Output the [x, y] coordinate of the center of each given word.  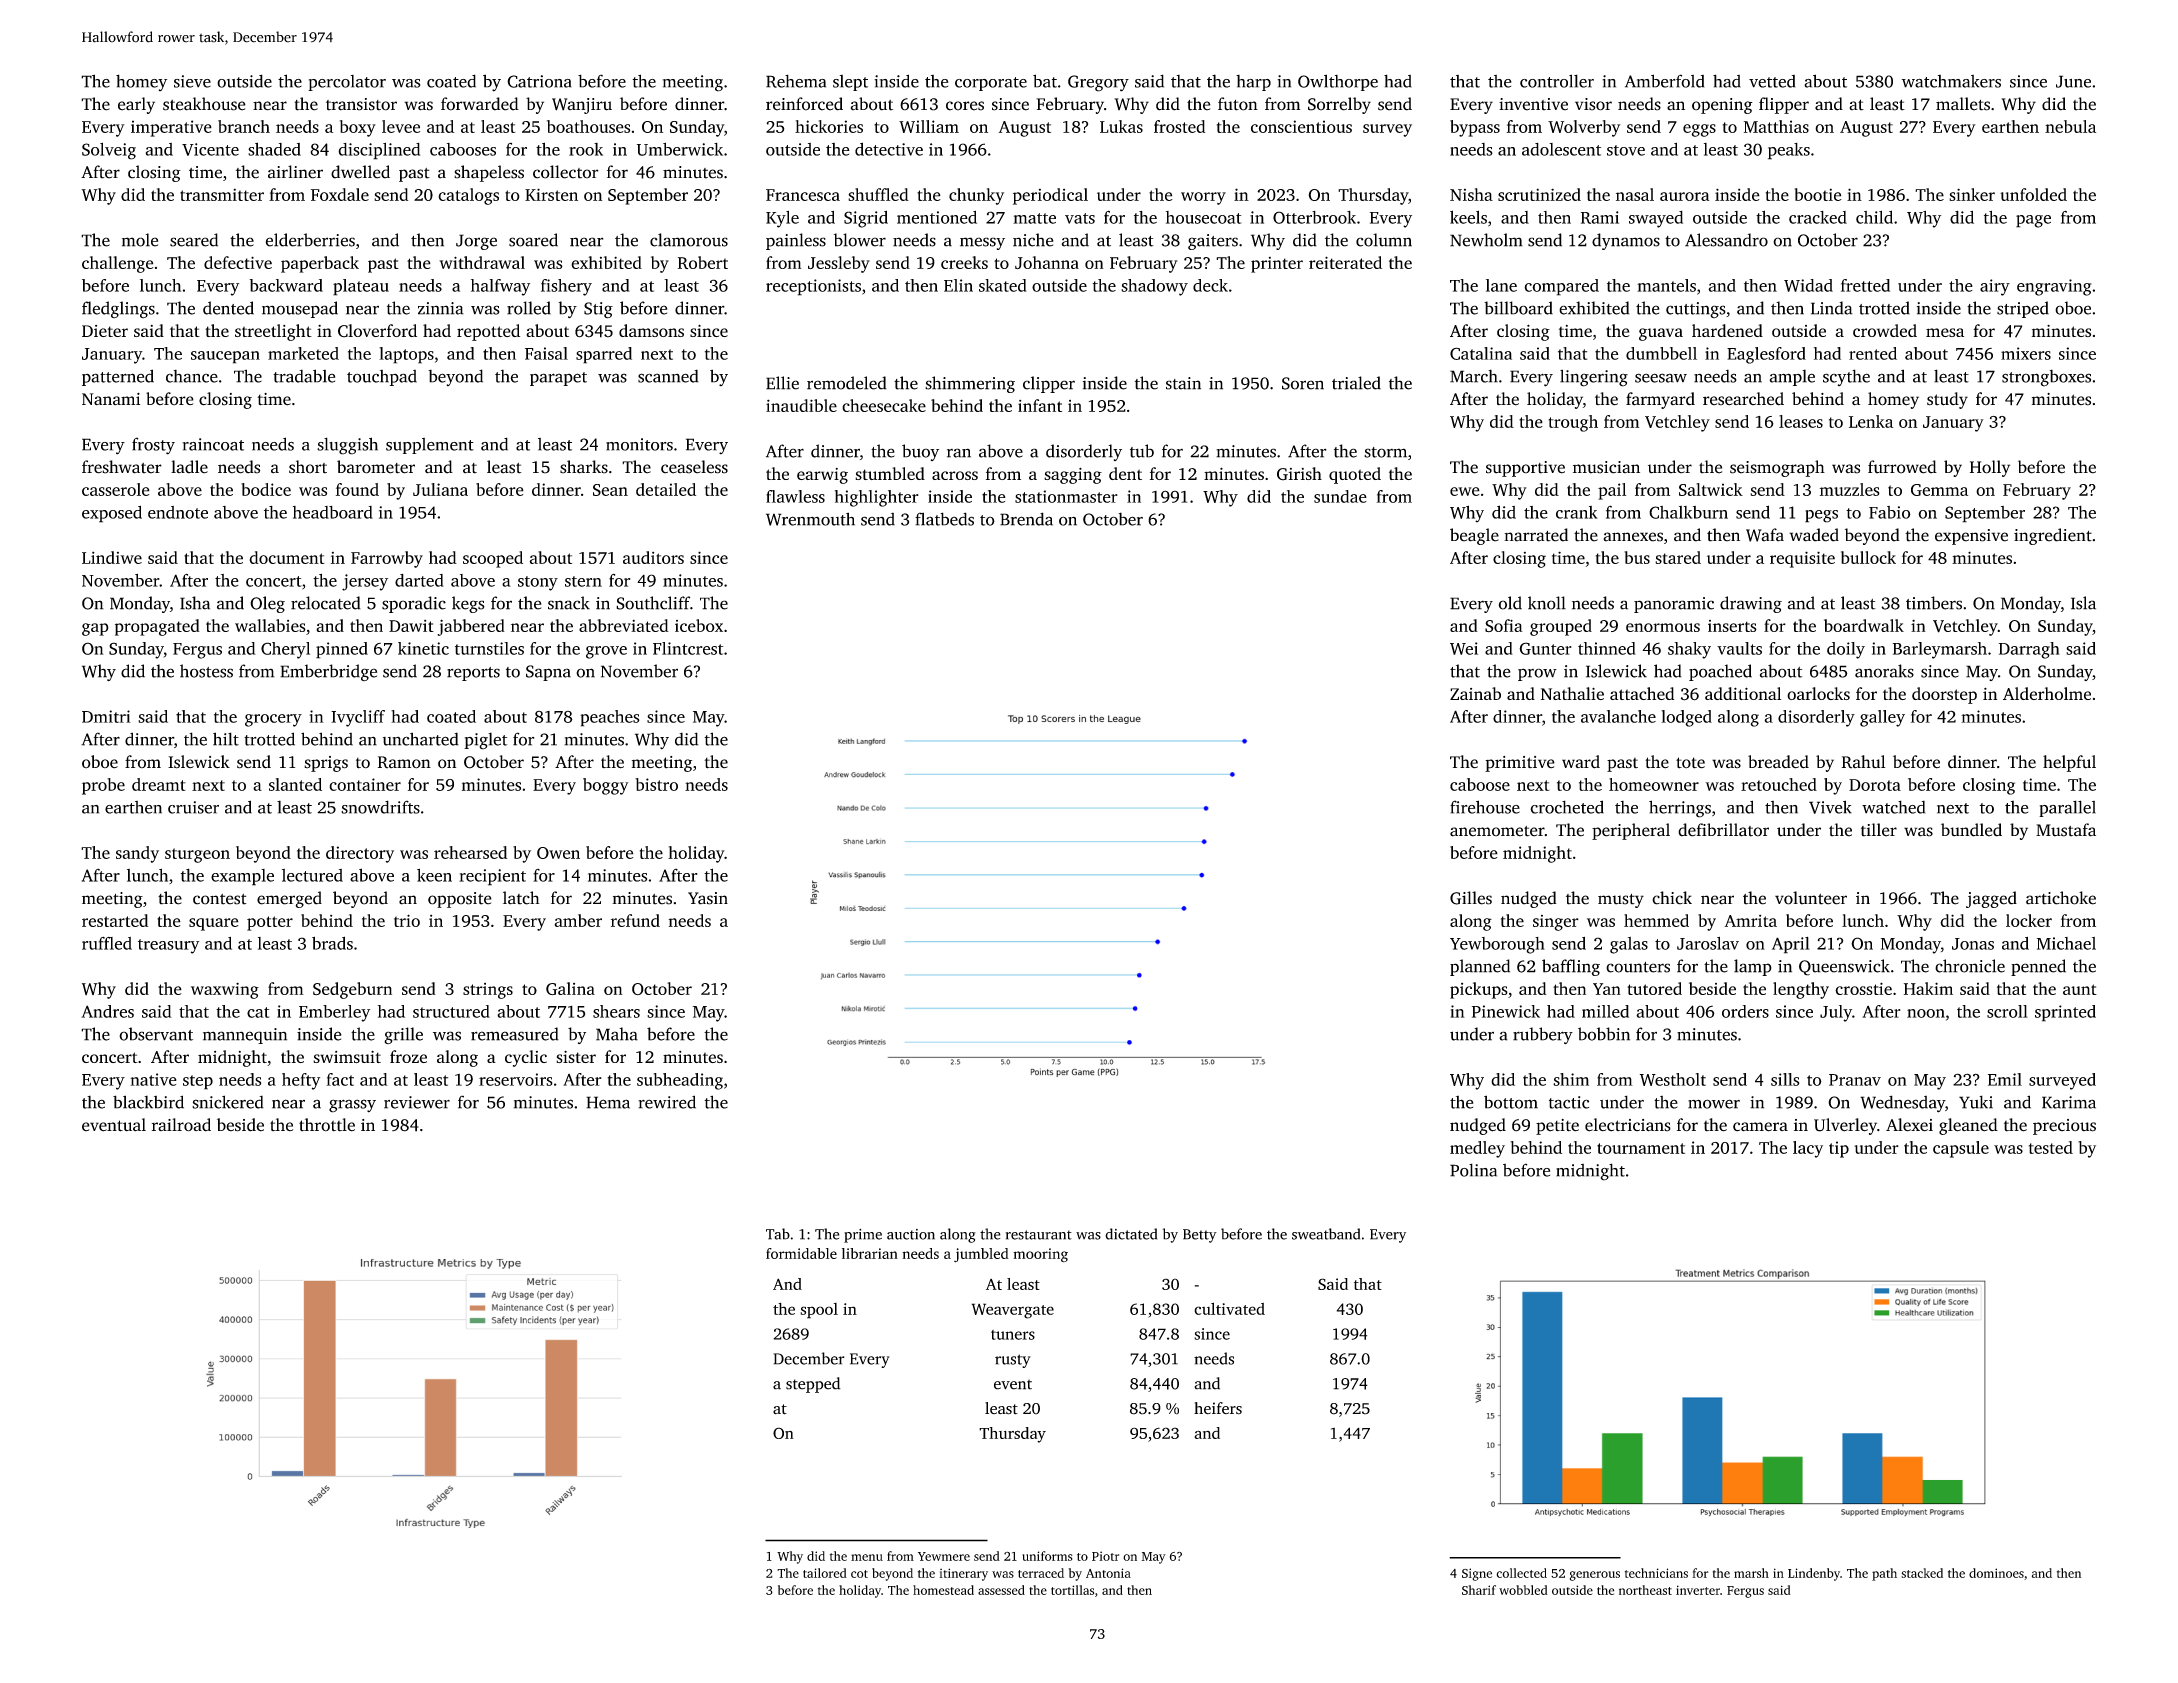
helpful [2069, 763]
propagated [157, 627]
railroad [181, 1125]
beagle [1474, 536]
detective [889, 149]
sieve [192, 81]
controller [1557, 81]
